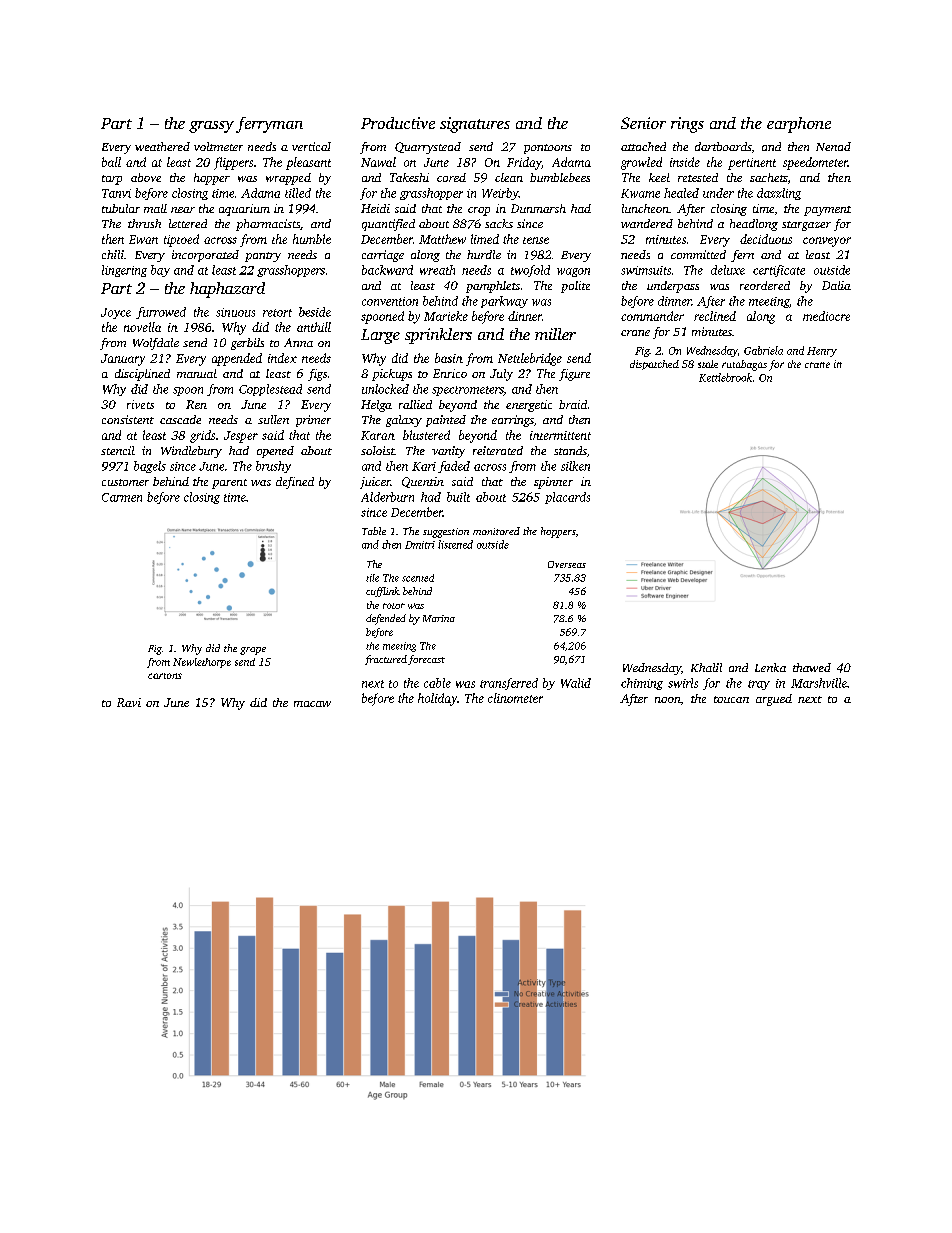  I want to click on Henry, so click(822, 352).
